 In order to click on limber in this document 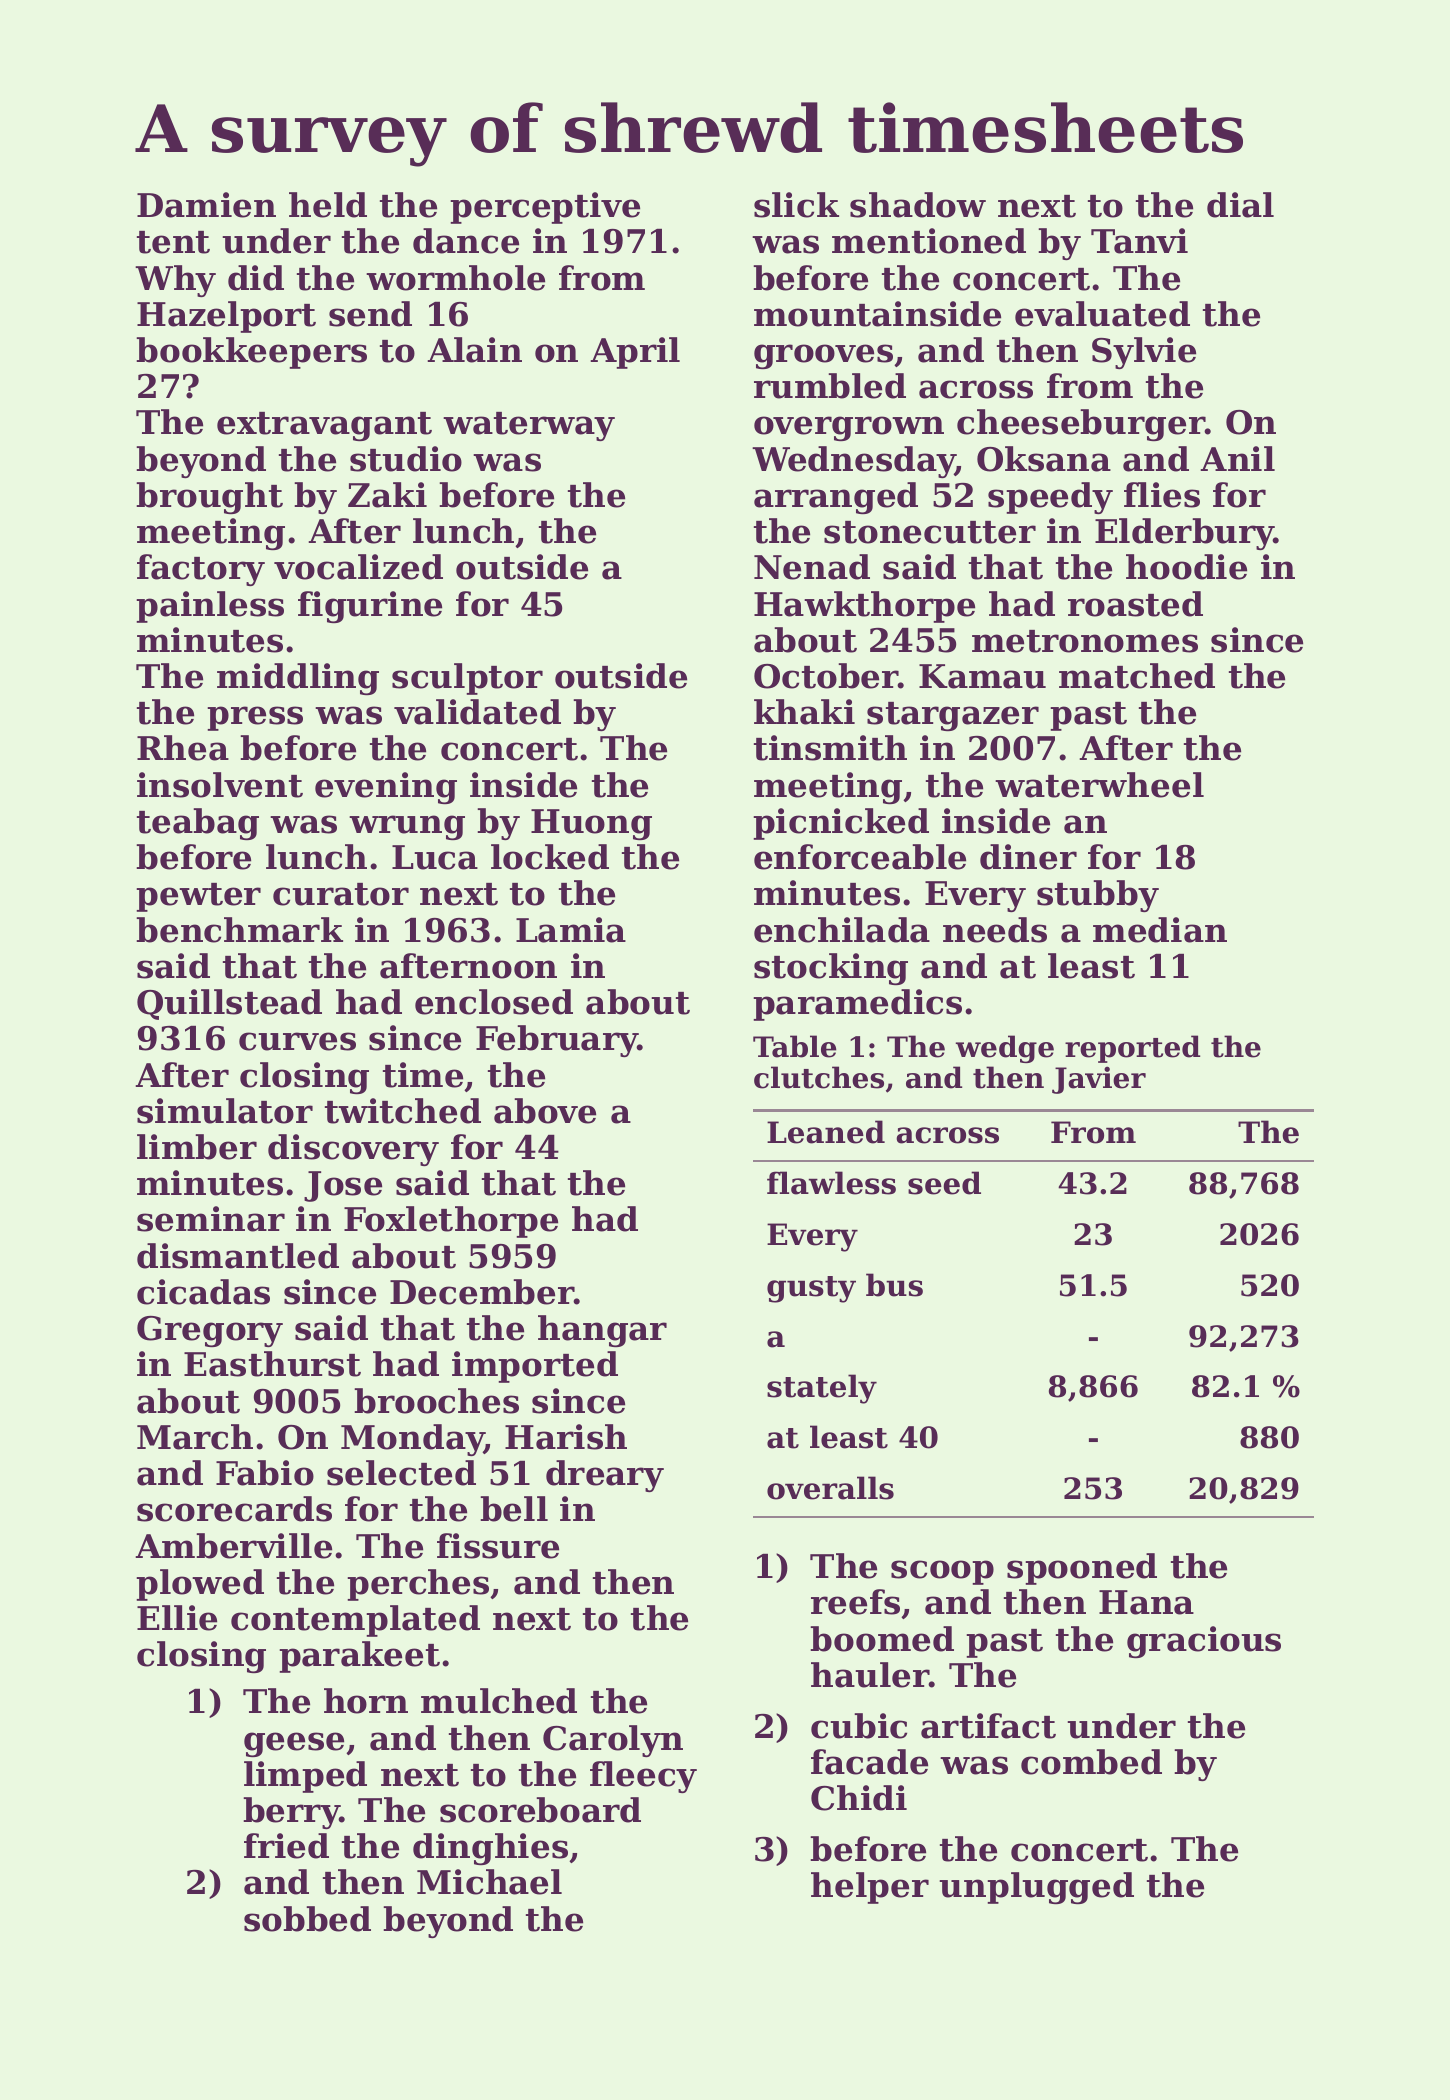, I will do `click(197, 1147)`.
